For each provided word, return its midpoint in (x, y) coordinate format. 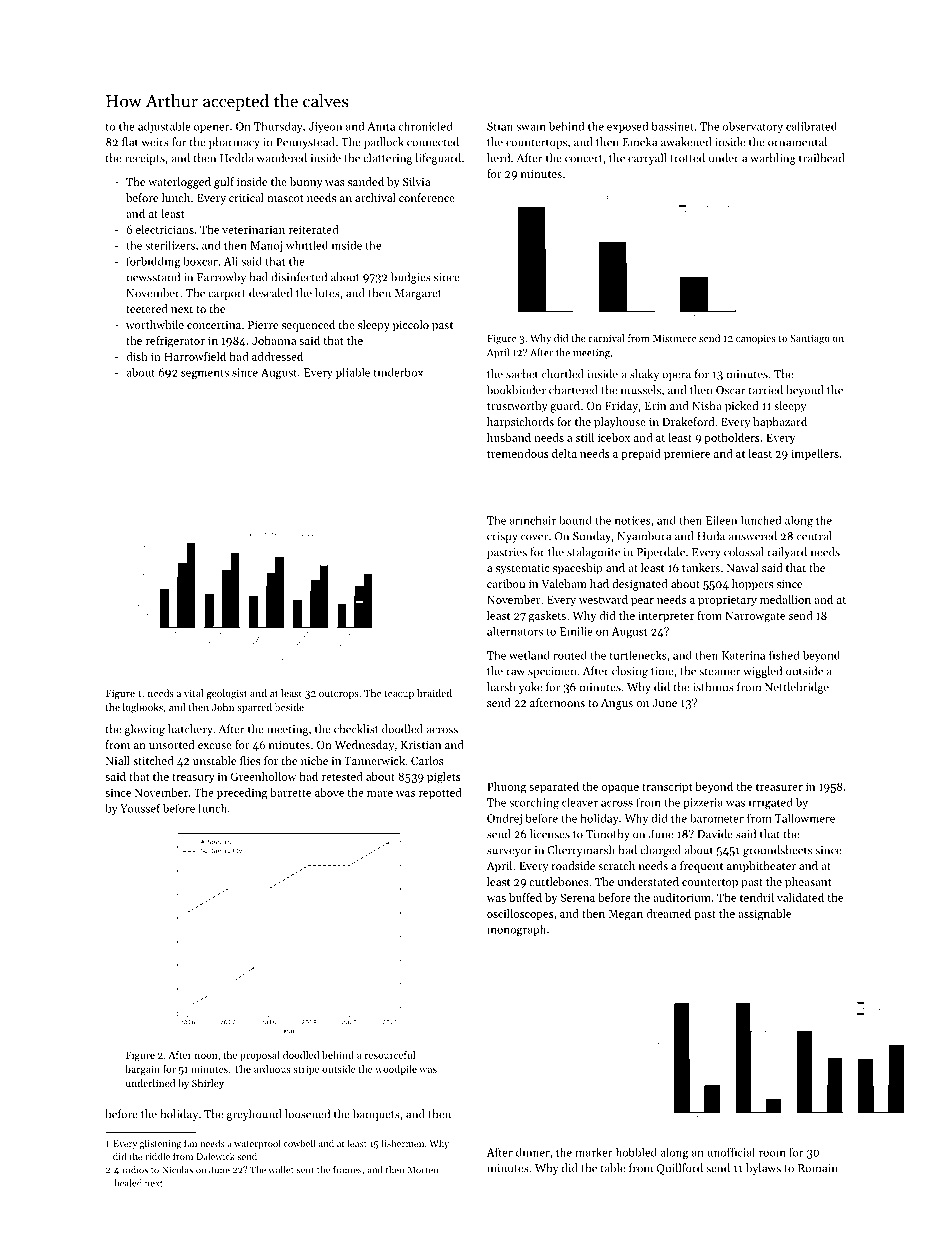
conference (427, 197)
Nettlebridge (797, 688)
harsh (501, 687)
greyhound (254, 1115)
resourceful (390, 1055)
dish (137, 356)
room (772, 1154)
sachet (522, 374)
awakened (686, 142)
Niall (118, 760)
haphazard (780, 423)
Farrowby (221, 278)
